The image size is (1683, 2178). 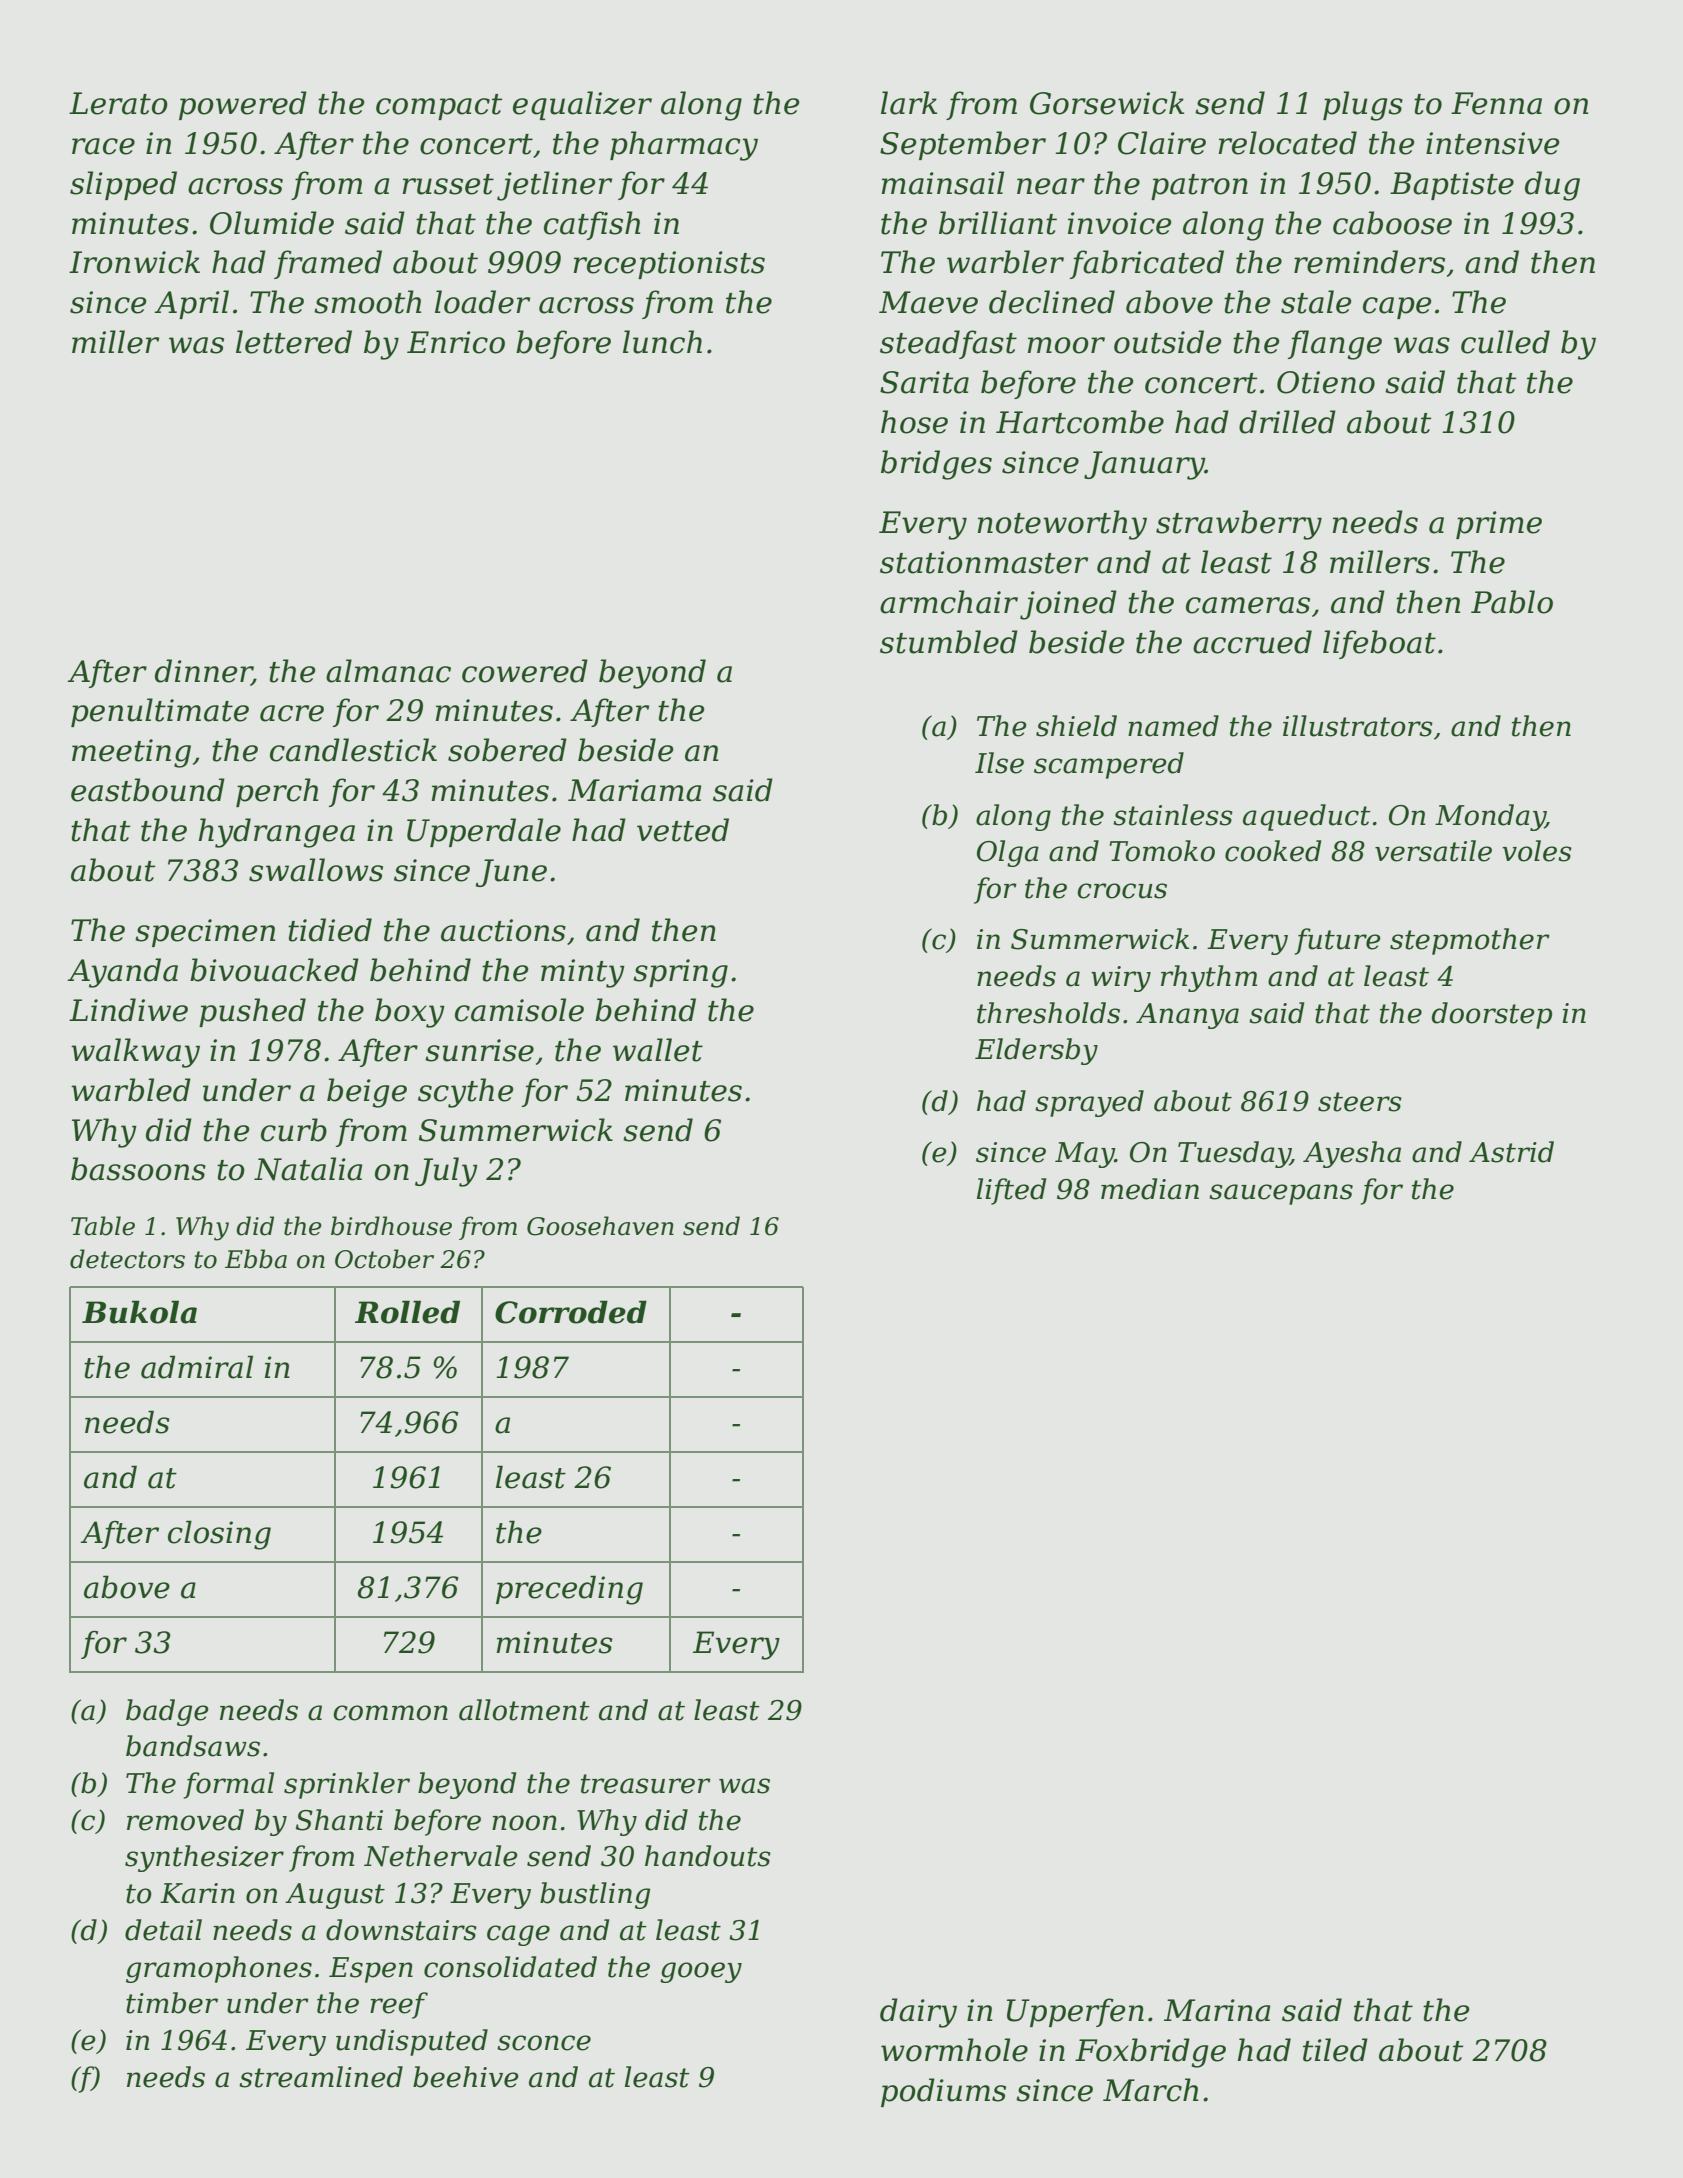 What do you see at coordinates (122, 973) in the image?
I see `Ayanda` at bounding box center [122, 973].
